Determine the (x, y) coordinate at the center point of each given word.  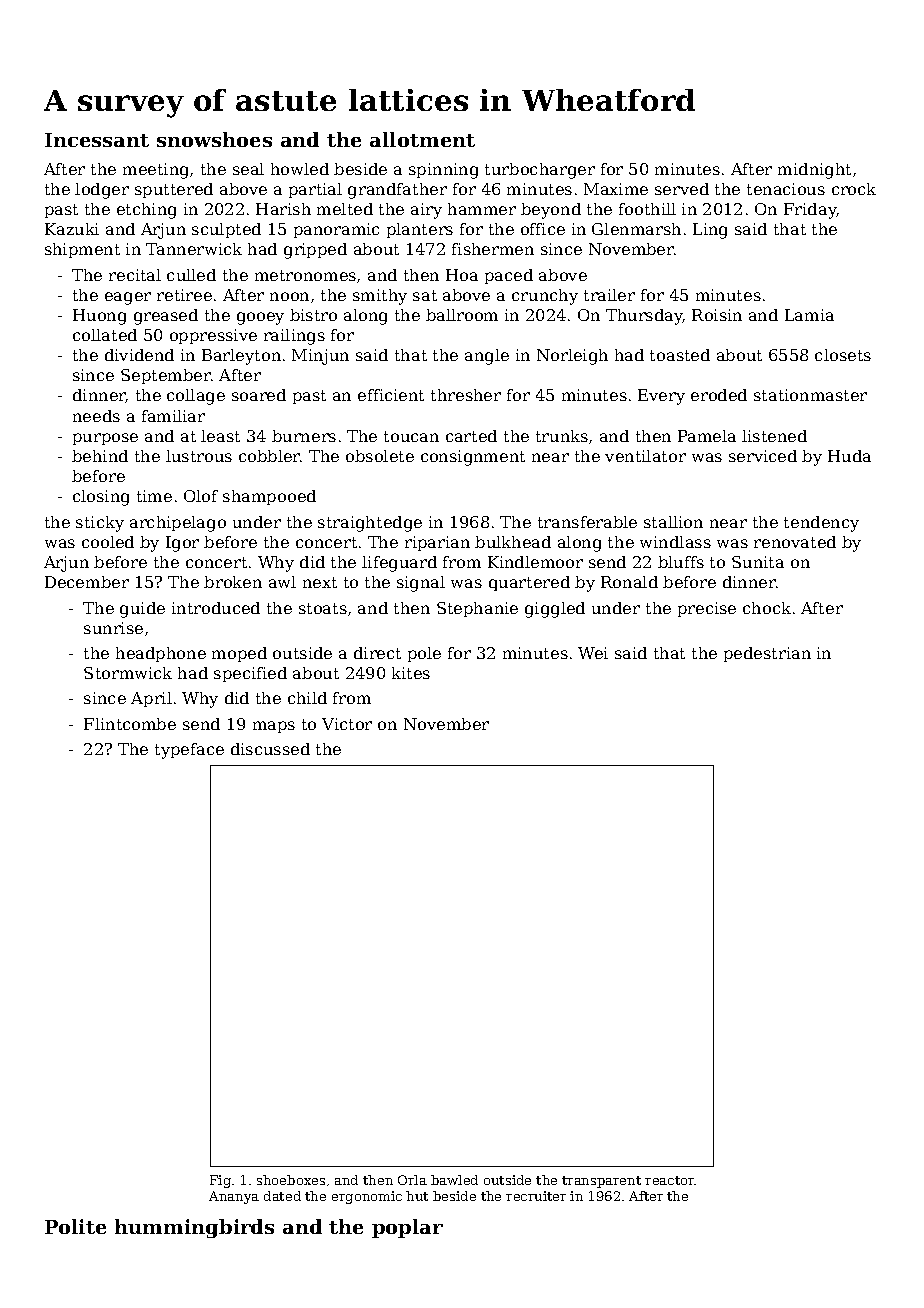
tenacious (786, 189)
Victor (347, 724)
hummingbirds (194, 1228)
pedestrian (767, 654)
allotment (422, 139)
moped (239, 654)
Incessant (97, 140)
